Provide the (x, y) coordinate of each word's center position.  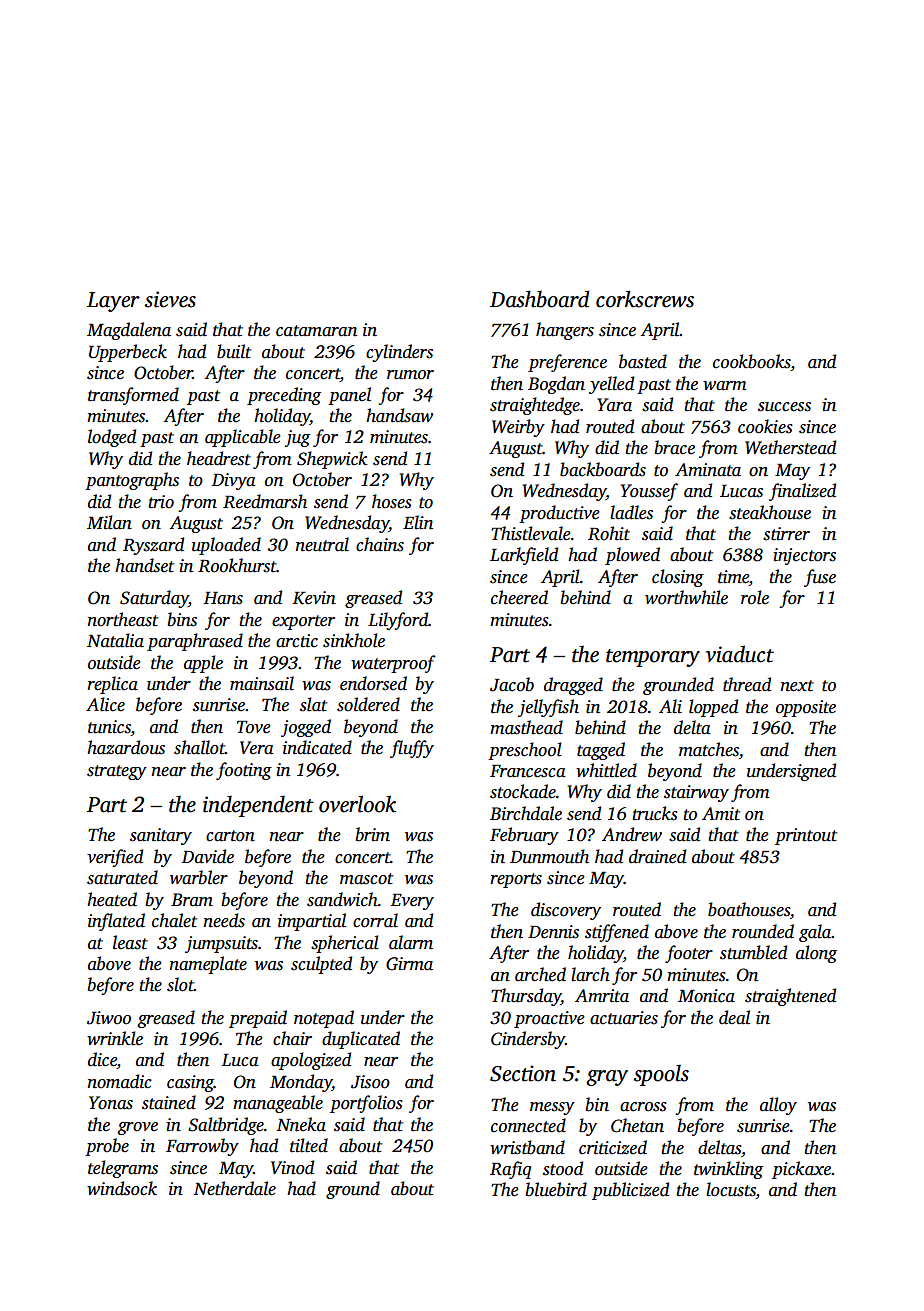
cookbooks (752, 362)
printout (806, 836)
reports (516, 880)
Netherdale (235, 1188)
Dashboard (539, 299)
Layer (113, 302)
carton (230, 836)
